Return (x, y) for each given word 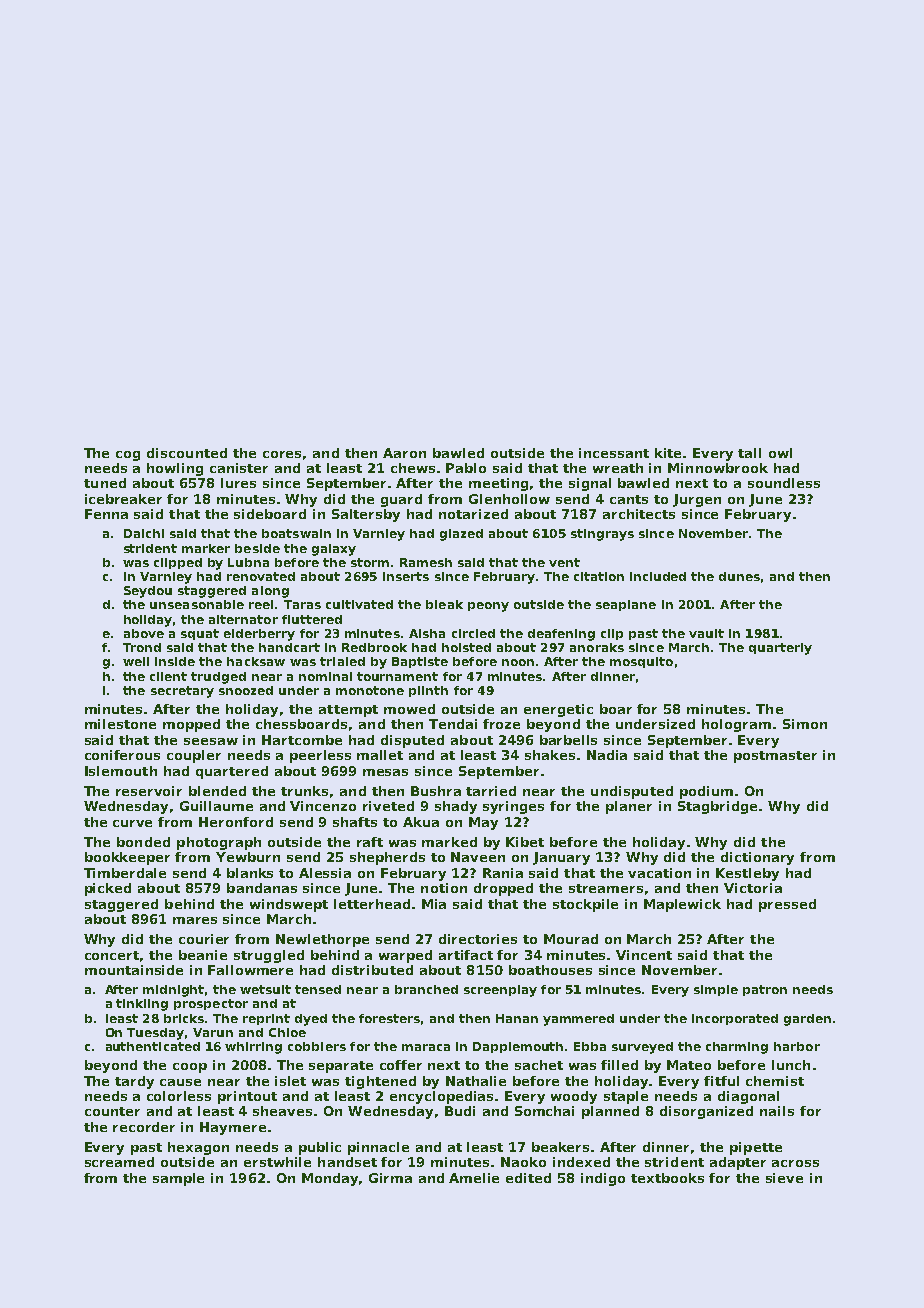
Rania (503, 873)
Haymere (233, 1128)
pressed (787, 905)
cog (128, 456)
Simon (805, 724)
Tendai (453, 724)
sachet (539, 1065)
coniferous (122, 755)
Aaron (404, 453)
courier (204, 939)
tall (749, 453)
